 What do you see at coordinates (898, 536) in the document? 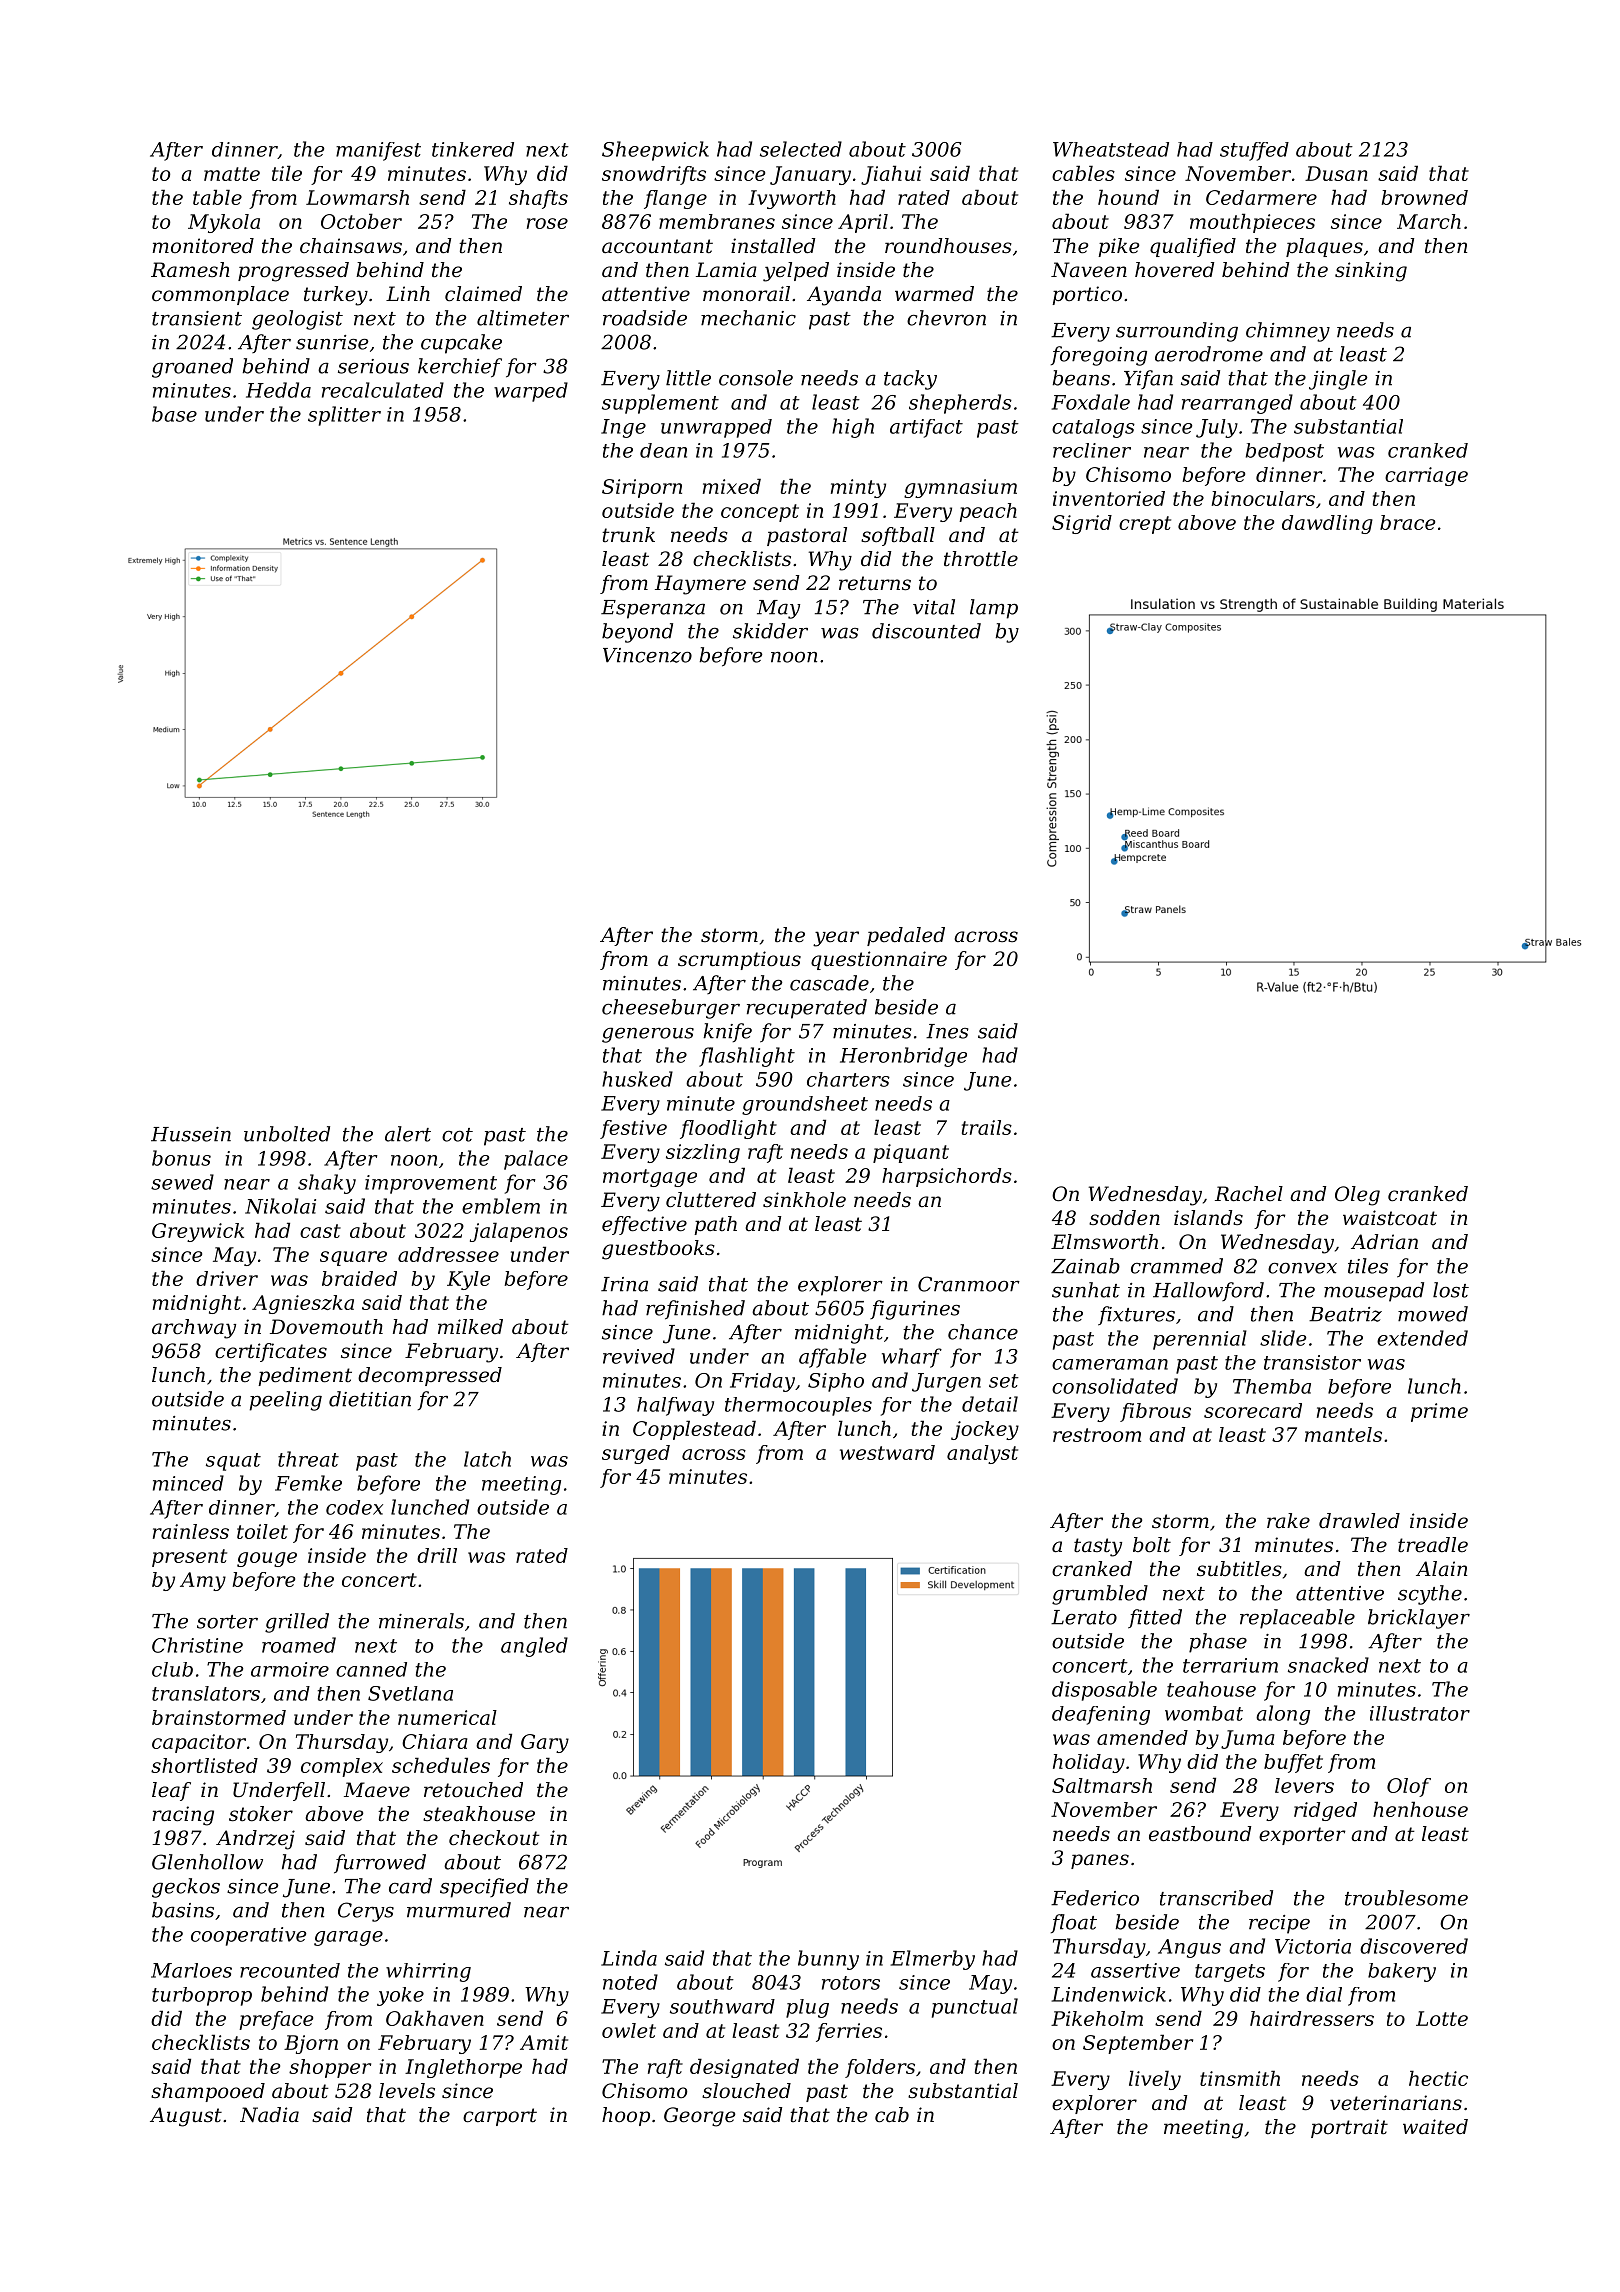
I see `softball` at bounding box center [898, 536].
